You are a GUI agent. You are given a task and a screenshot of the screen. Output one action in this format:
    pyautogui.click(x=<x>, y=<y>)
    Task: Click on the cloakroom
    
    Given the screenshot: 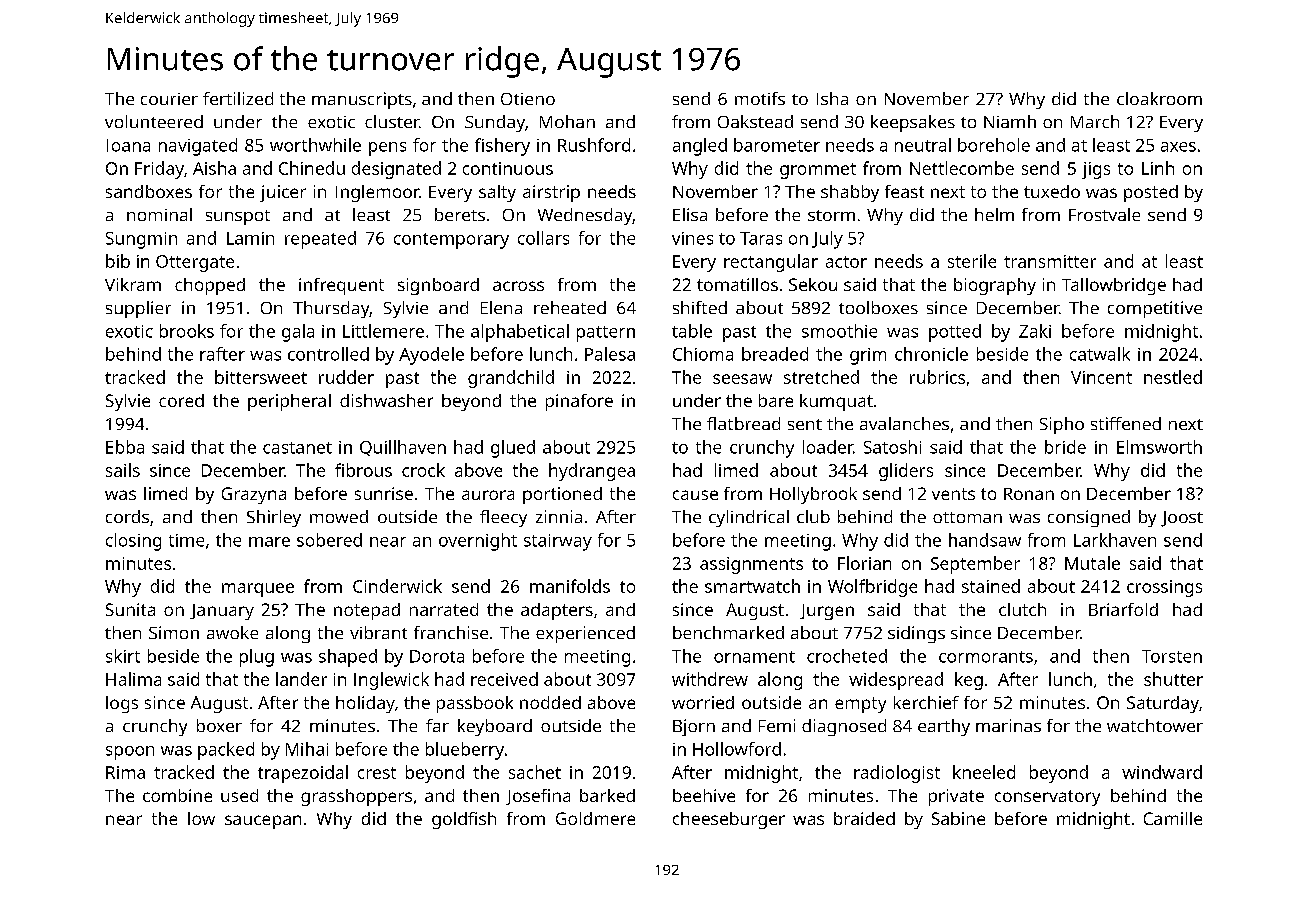 What is the action you would take?
    pyautogui.click(x=1159, y=98)
